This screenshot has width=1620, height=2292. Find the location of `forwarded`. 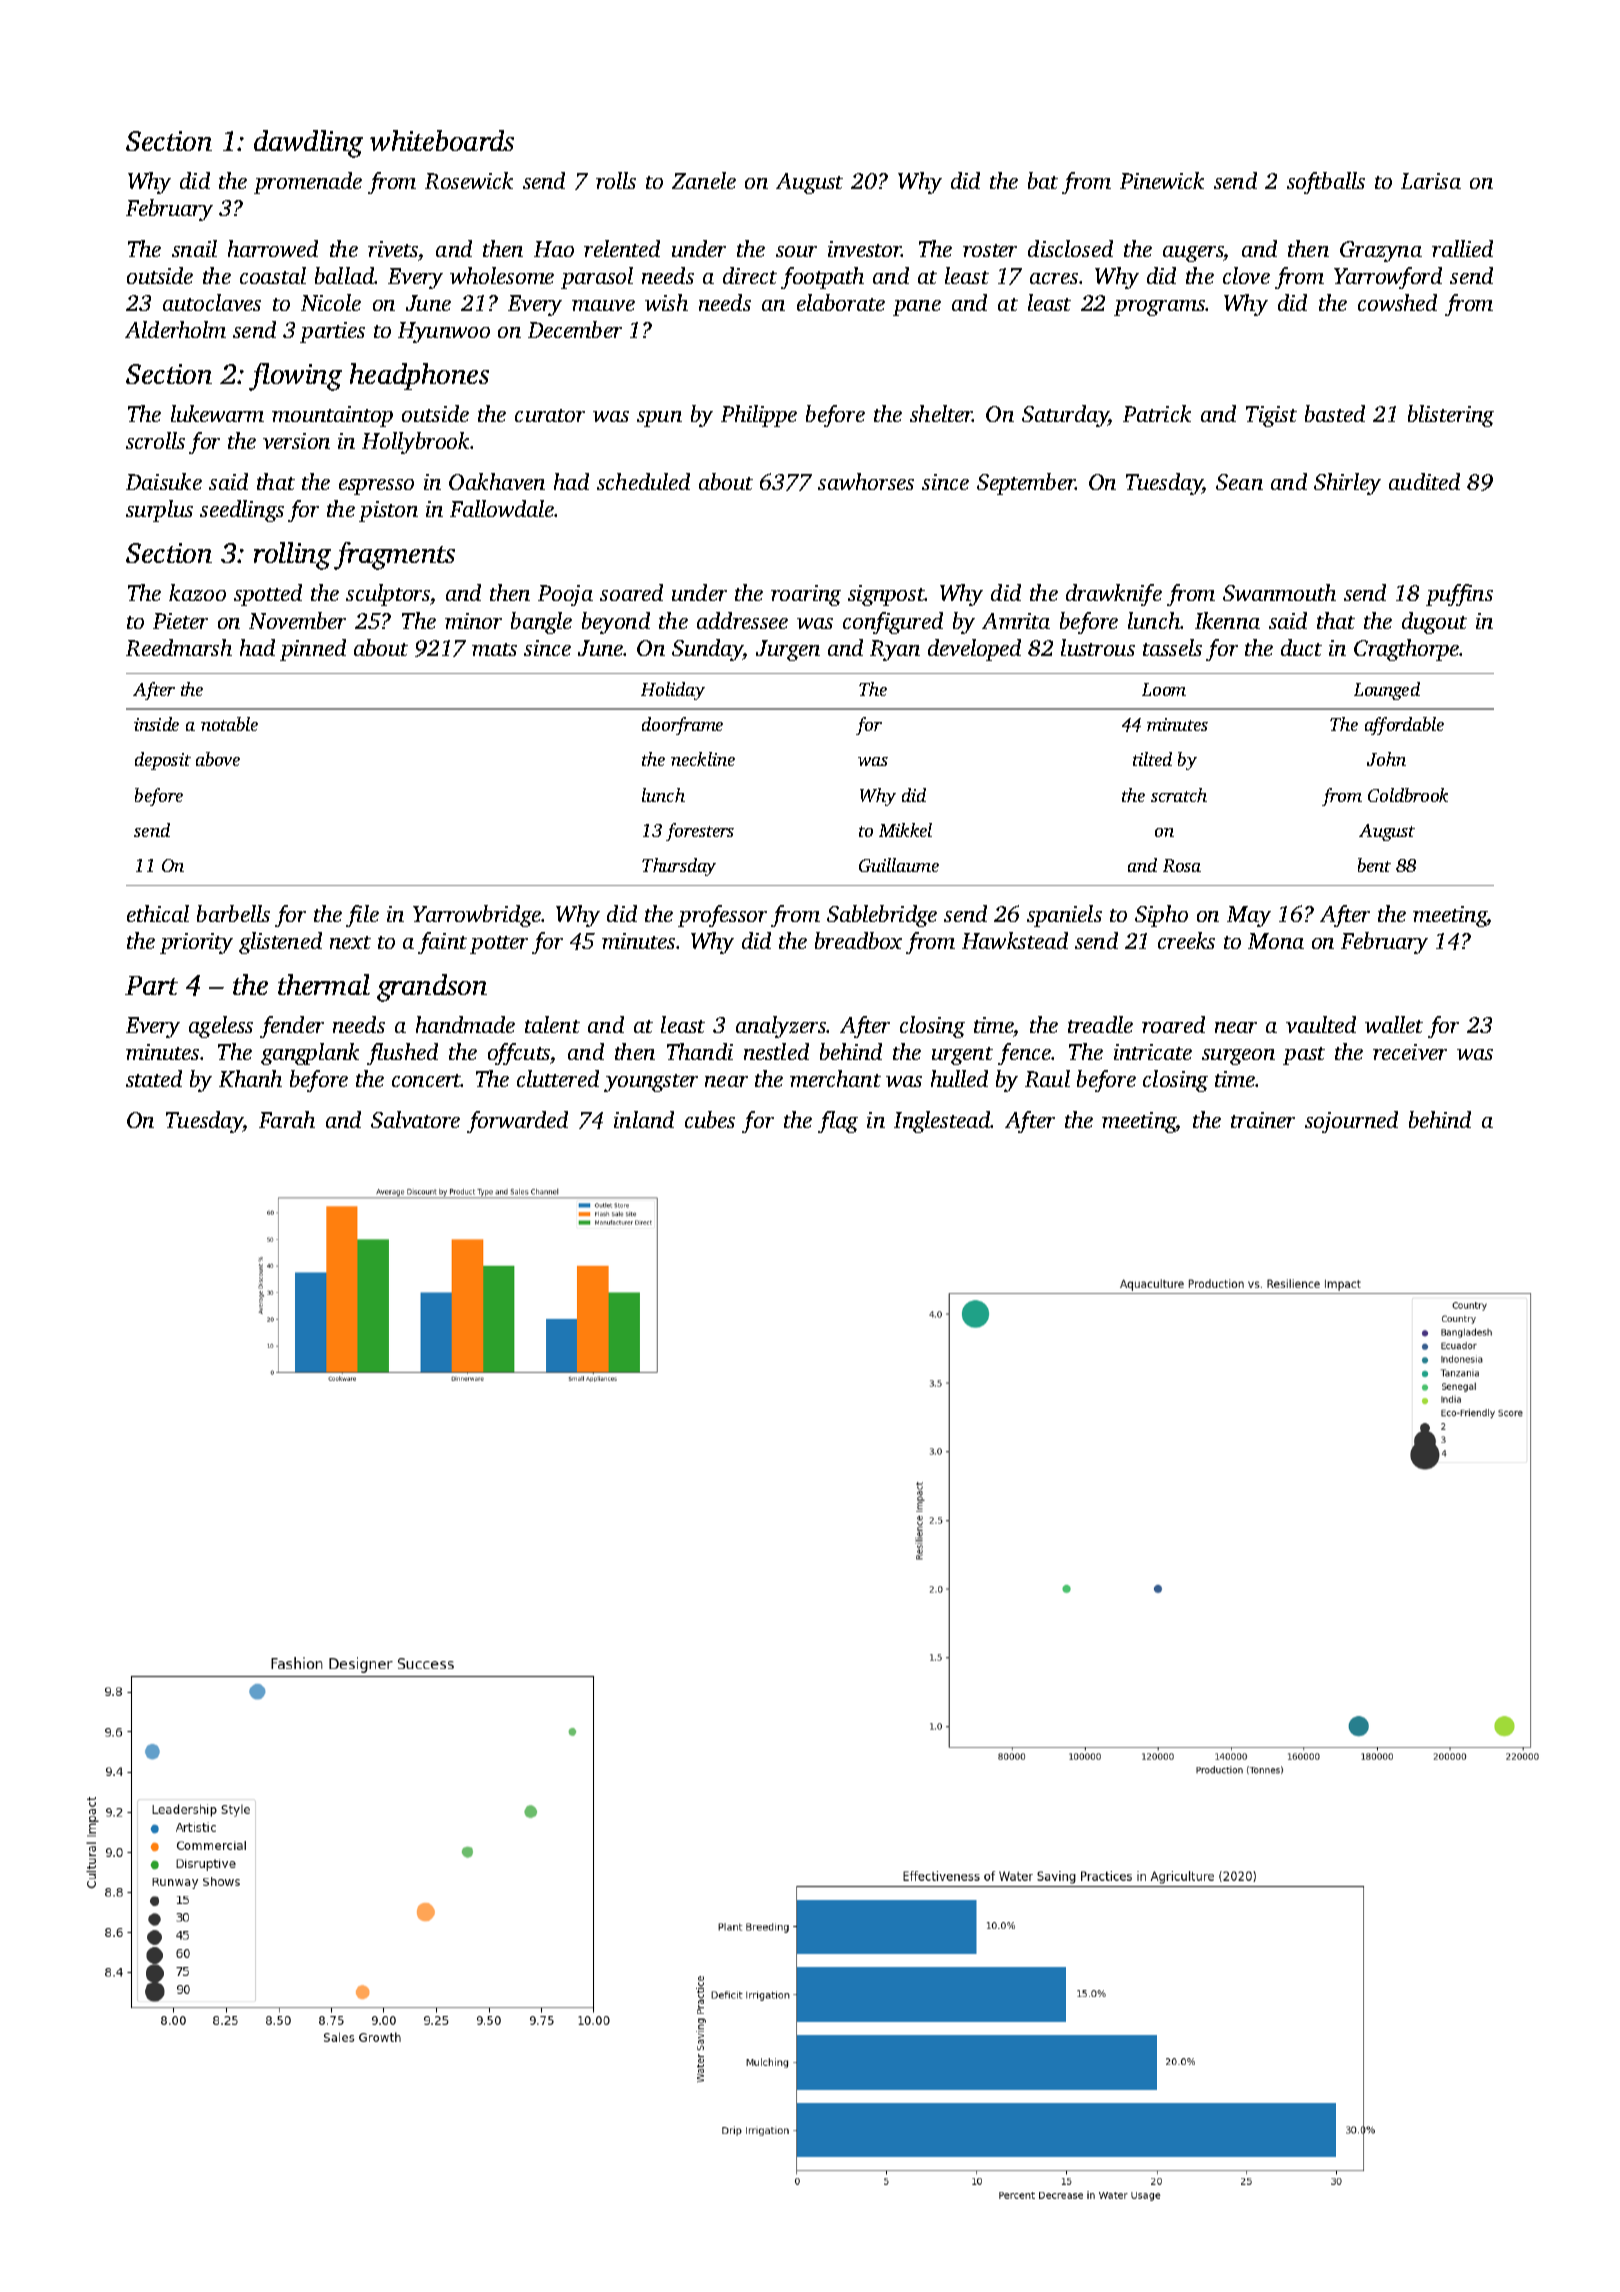

forwarded is located at coordinates (517, 1122).
